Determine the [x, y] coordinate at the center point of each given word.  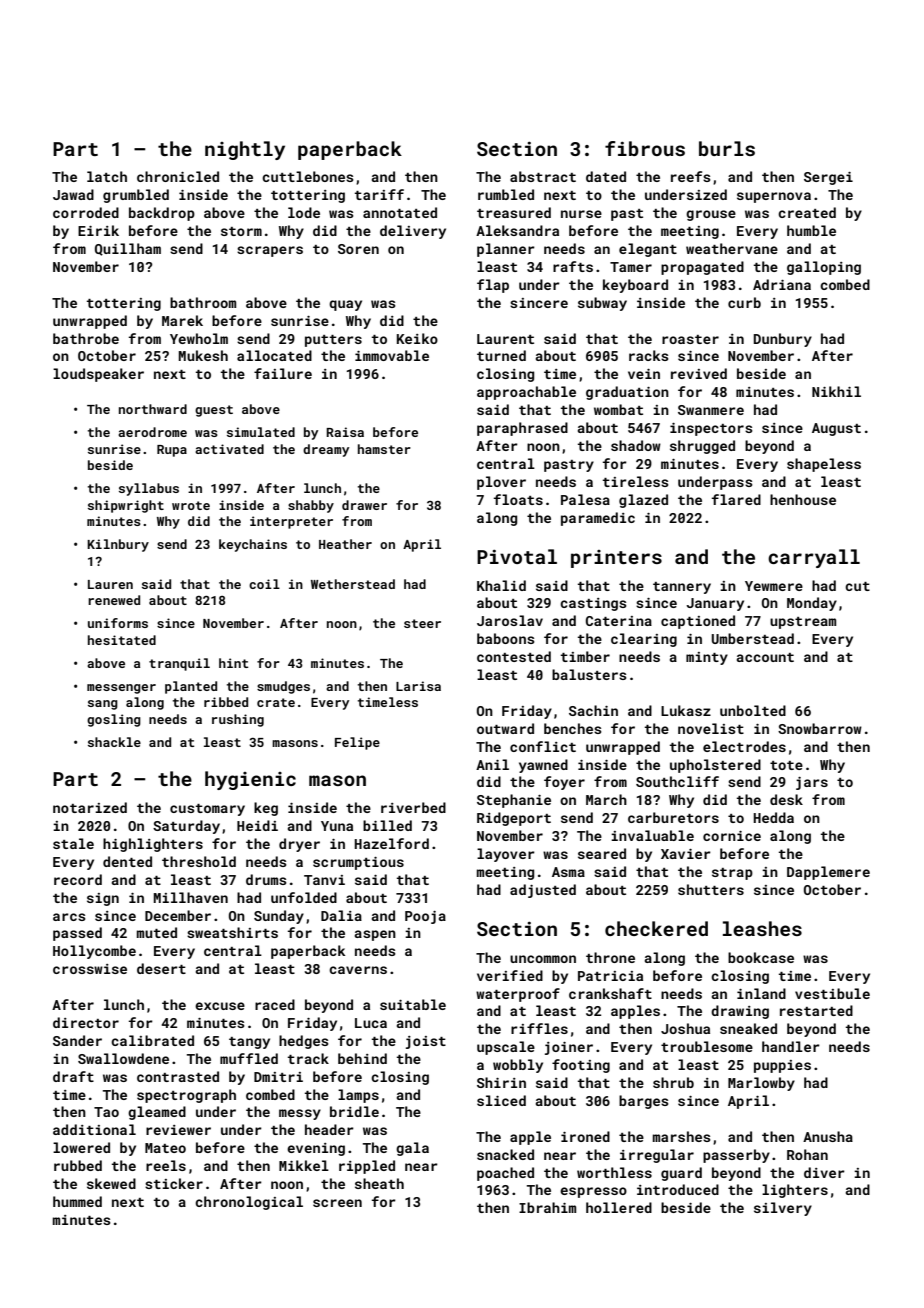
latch [107, 176]
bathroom [203, 302]
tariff [379, 194]
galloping [824, 268]
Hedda [773, 817]
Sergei [828, 178]
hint [233, 663]
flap [493, 286]
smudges [283, 687]
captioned [698, 622]
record [78, 879]
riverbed [413, 807]
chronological [249, 1203]
